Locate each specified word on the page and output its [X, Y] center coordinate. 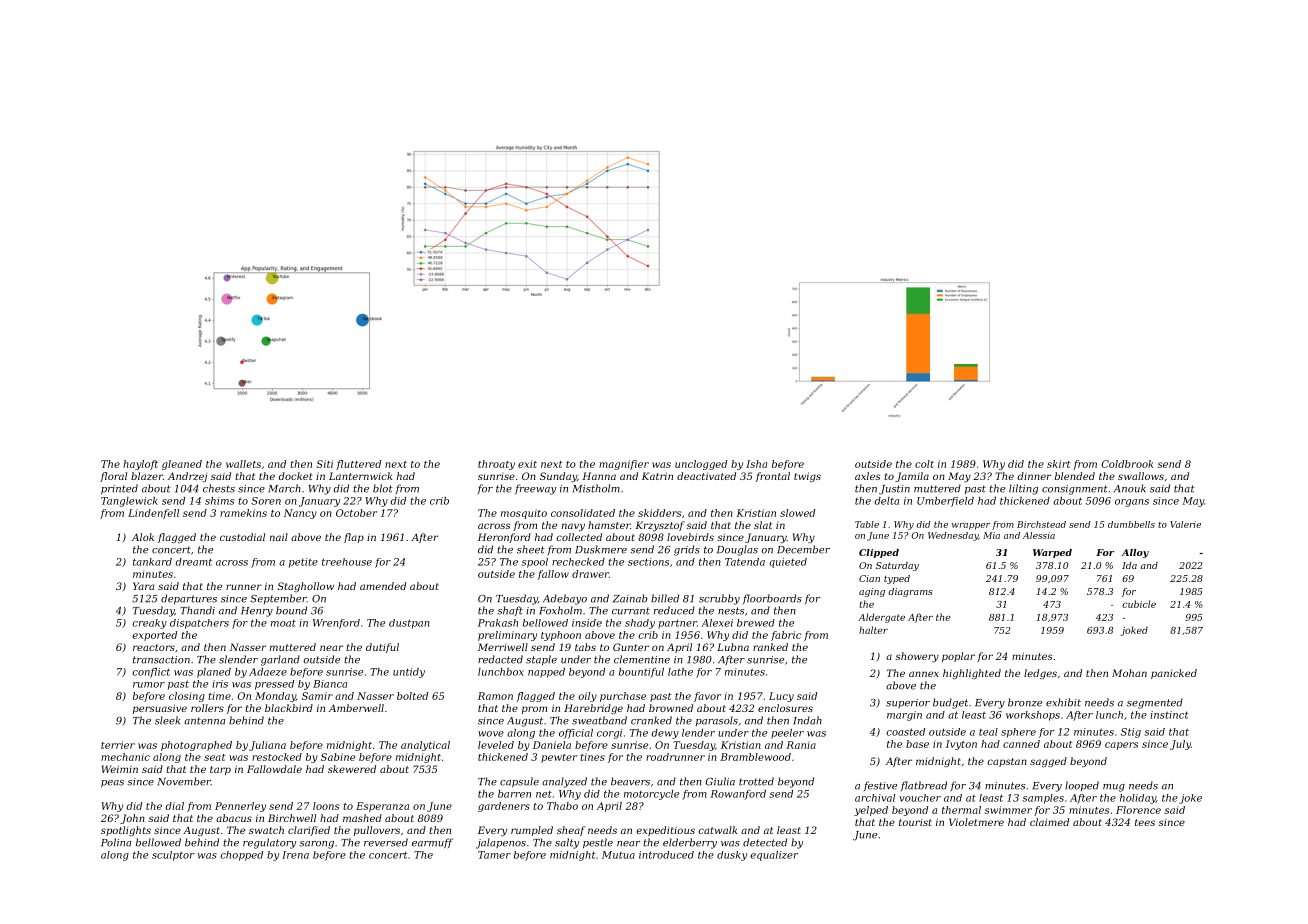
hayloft [140, 465]
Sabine [338, 757]
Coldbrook [1128, 464]
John [132, 819]
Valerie [1185, 524]
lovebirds [690, 537]
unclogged [701, 465]
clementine [642, 659]
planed [214, 673]
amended [383, 586]
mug [1114, 788]
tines [592, 757]
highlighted [972, 674]
